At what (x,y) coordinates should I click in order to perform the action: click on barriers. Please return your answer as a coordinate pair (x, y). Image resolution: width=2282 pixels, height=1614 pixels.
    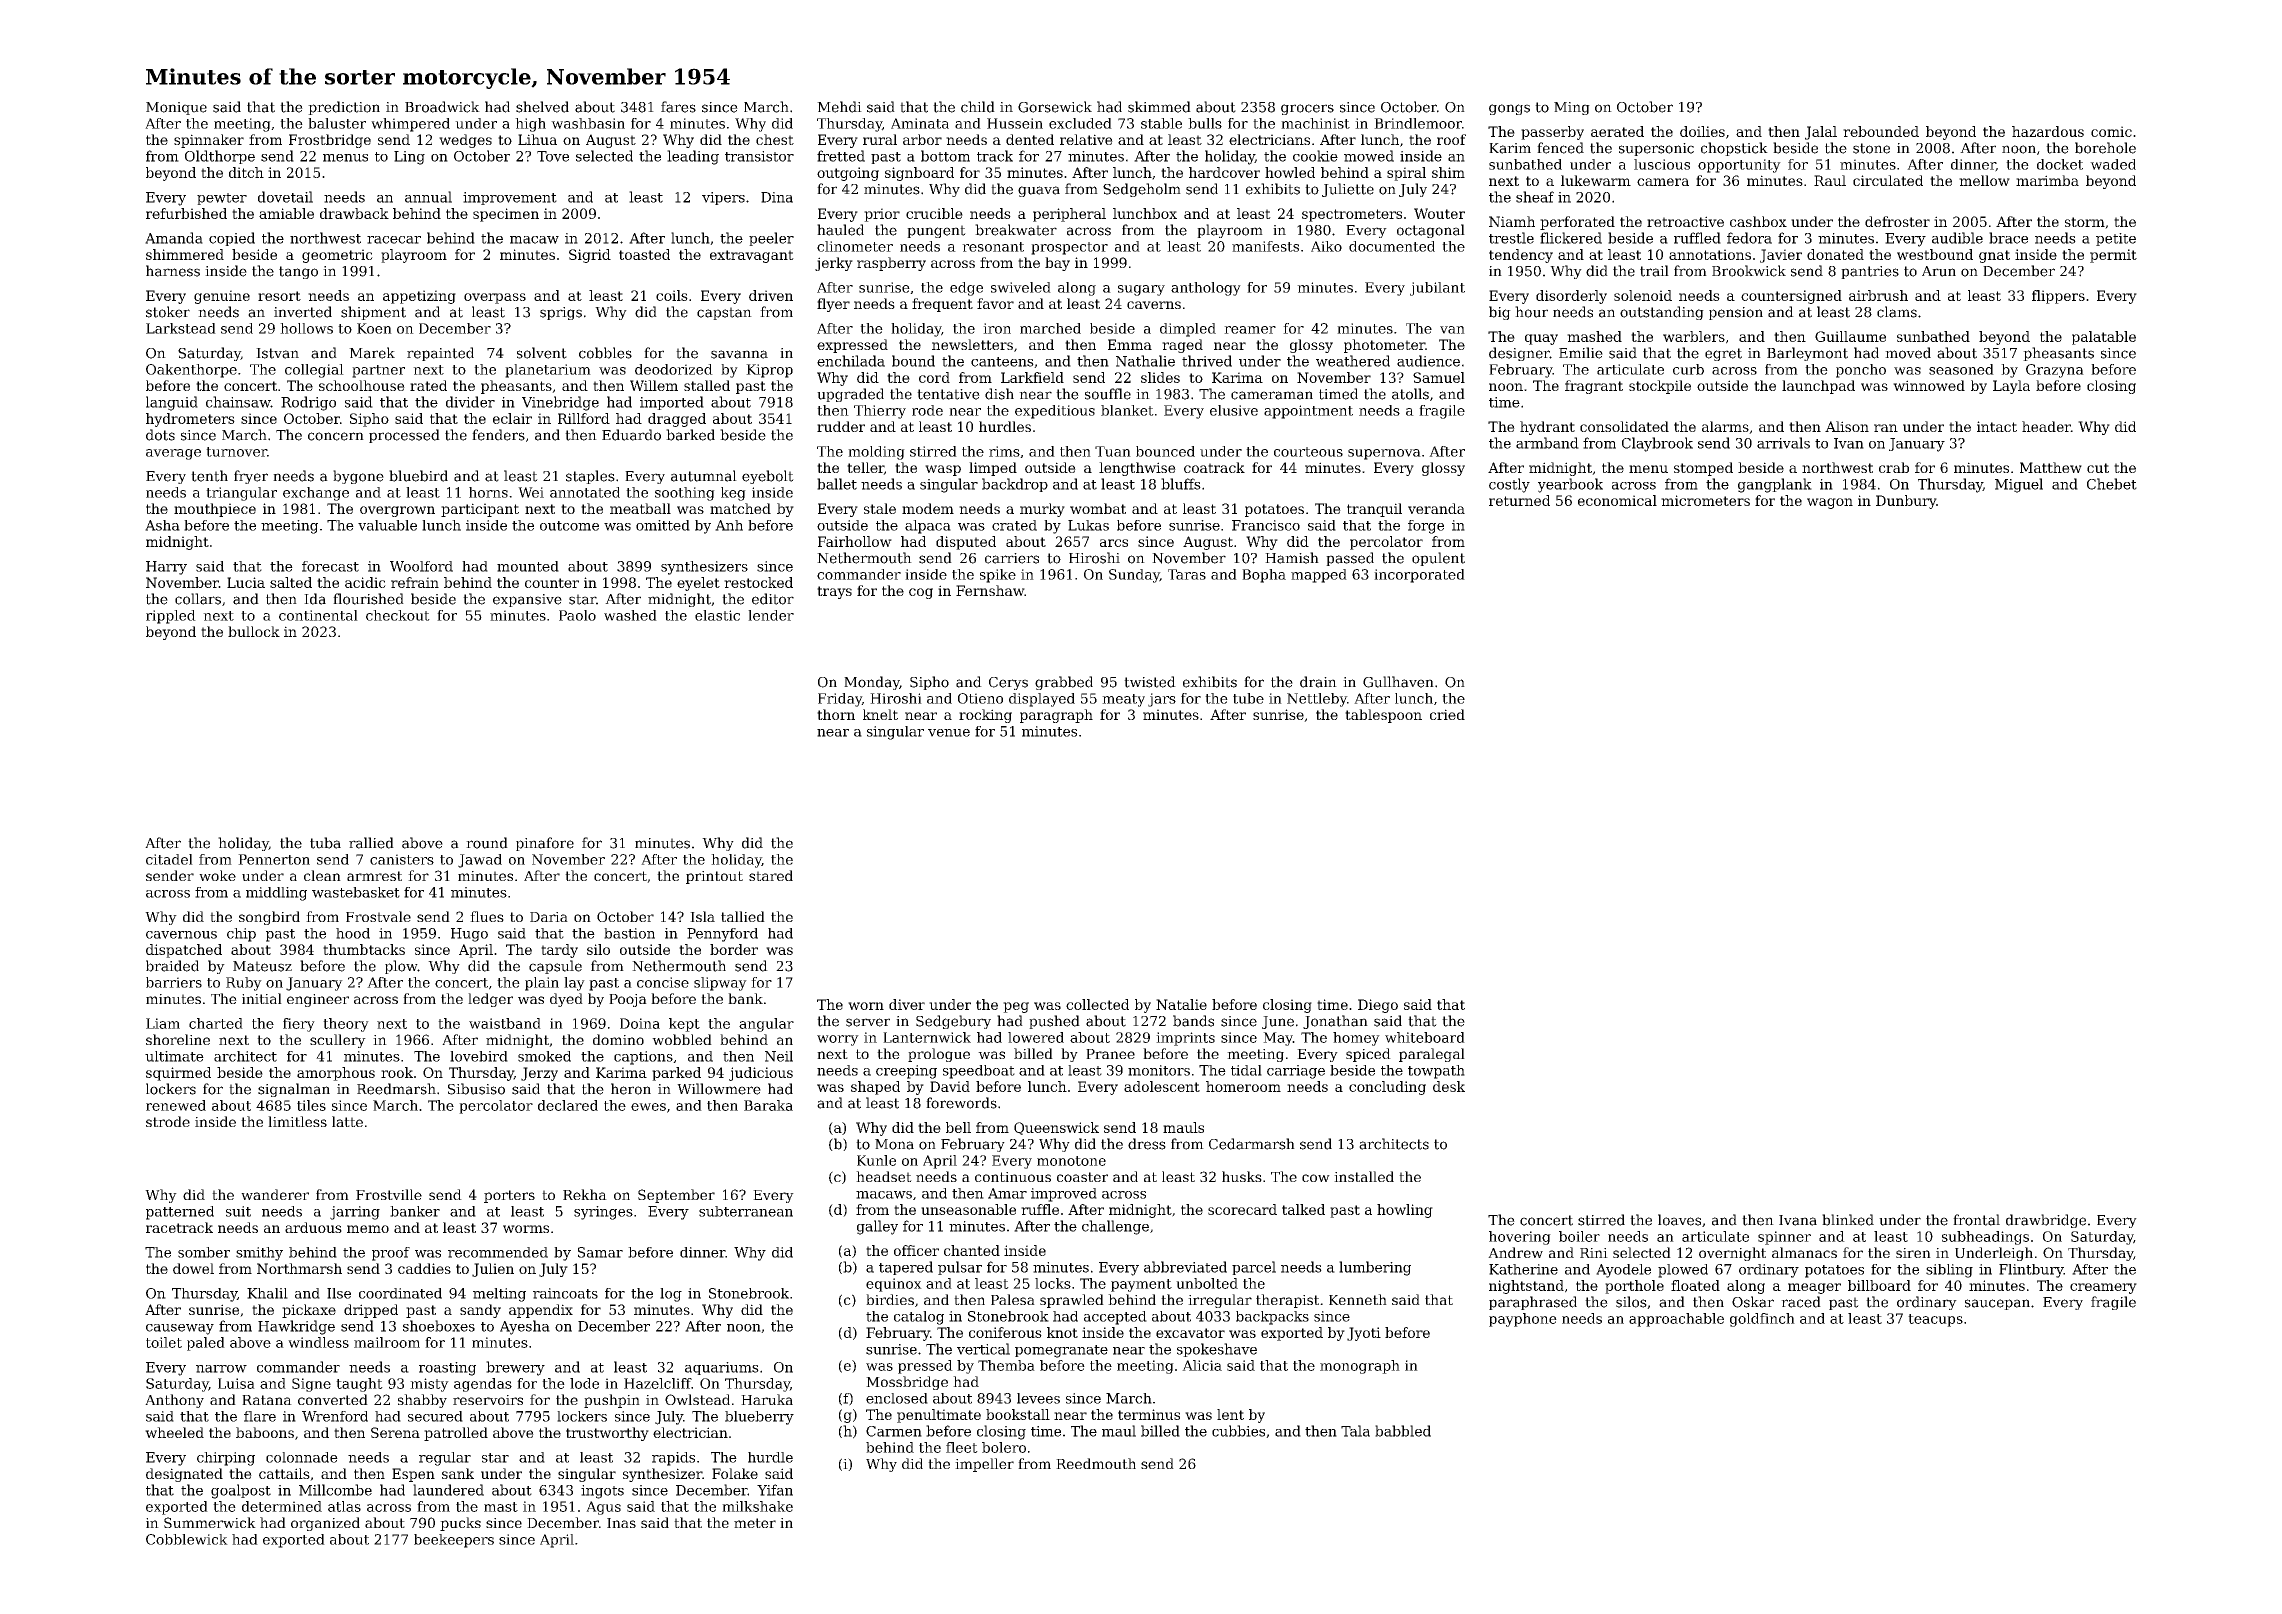
    Looking at the image, I should click on (174, 982).
